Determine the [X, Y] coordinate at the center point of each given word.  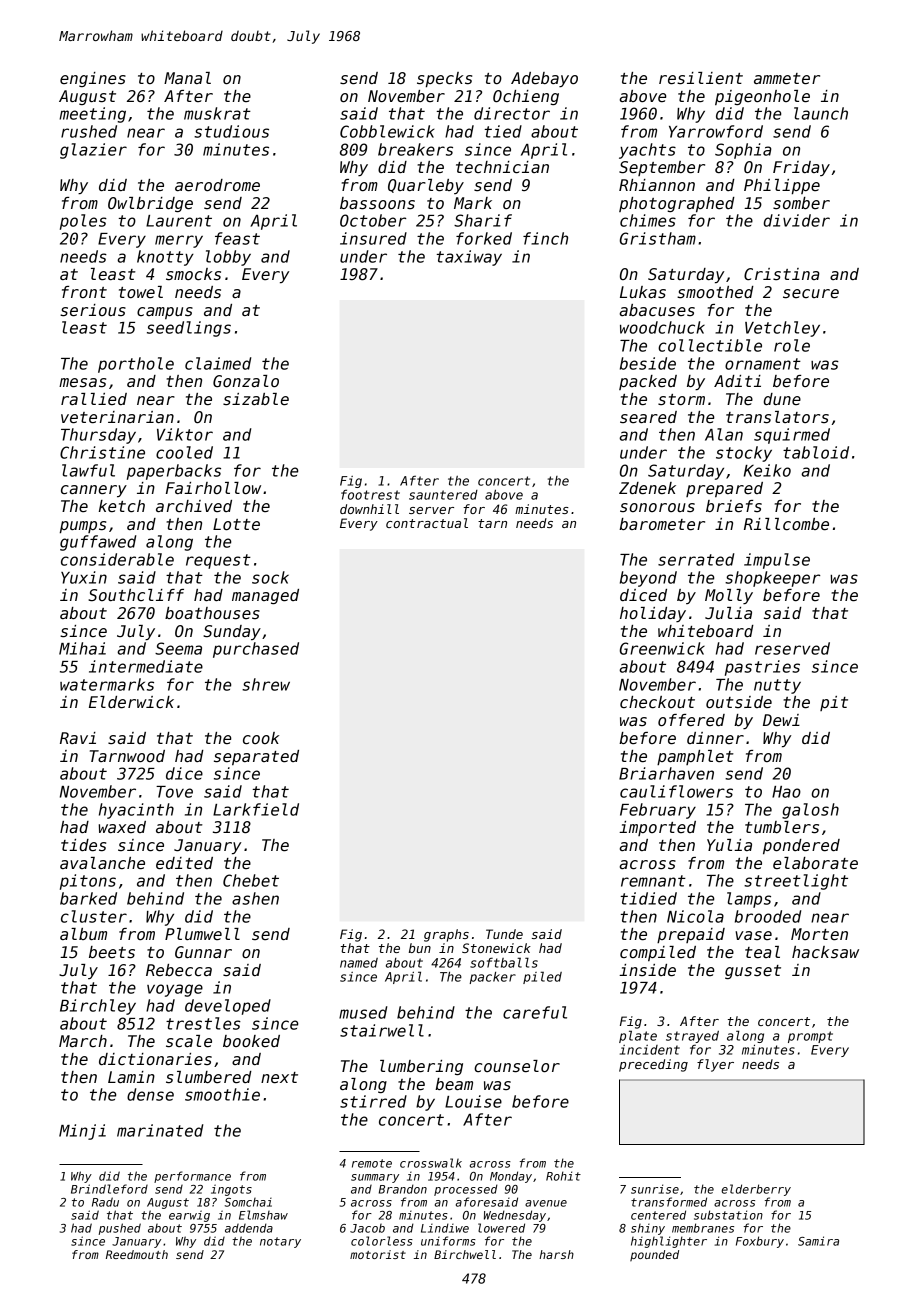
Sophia [743, 151]
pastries [762, 668]
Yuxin [84, 577]
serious [93, 310]
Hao [786, 792]
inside [647, 970]
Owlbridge [150, 204]
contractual [427, 523]
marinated [160, 1130]
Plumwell [202, 934]
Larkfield [256, 809]
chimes [648, 220]
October [373, 220]
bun [420, 948]
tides [83, 845]
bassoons [377, 203]
